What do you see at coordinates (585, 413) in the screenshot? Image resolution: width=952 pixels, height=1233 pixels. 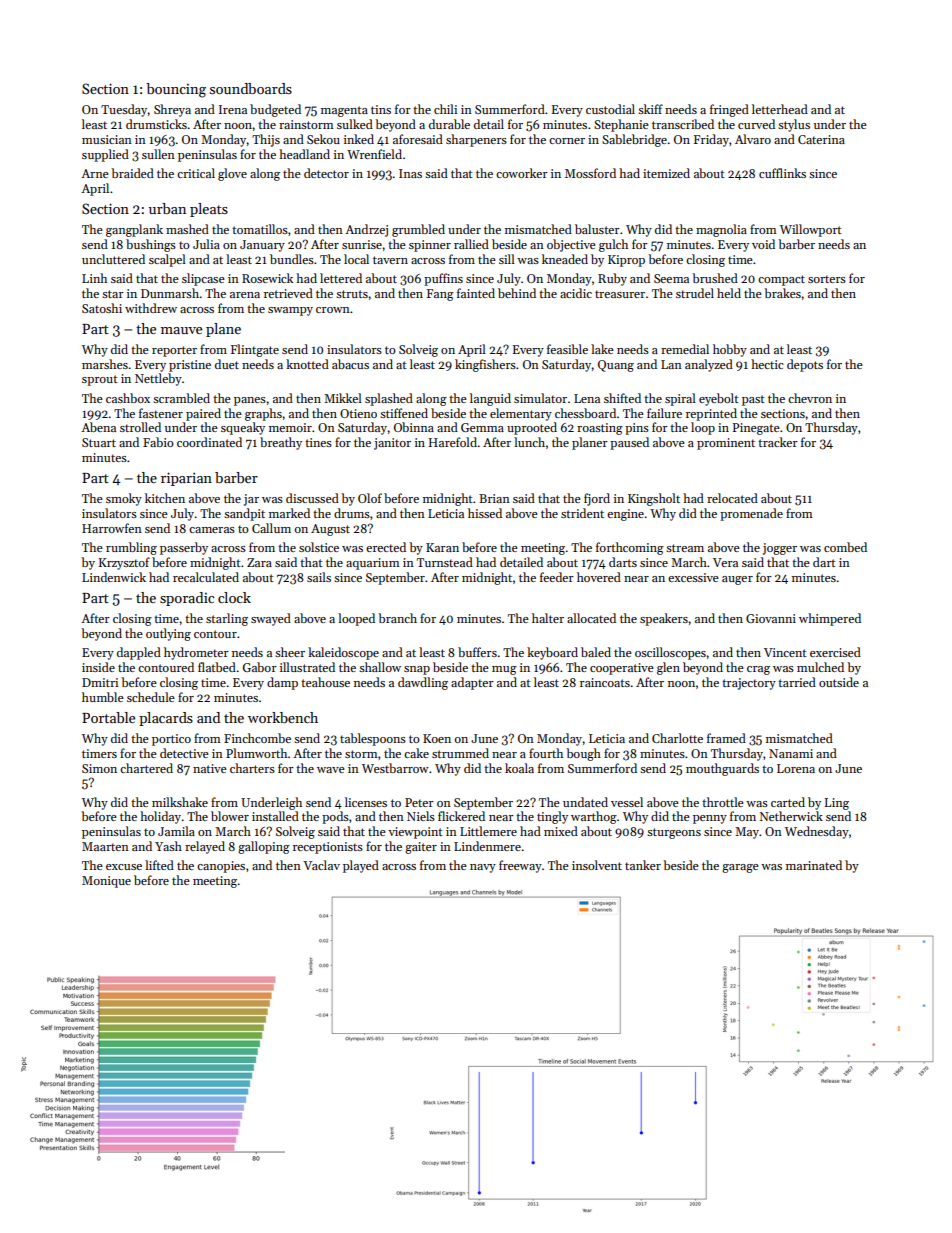 I see `chessboard` at bounding box center [585, 413].
